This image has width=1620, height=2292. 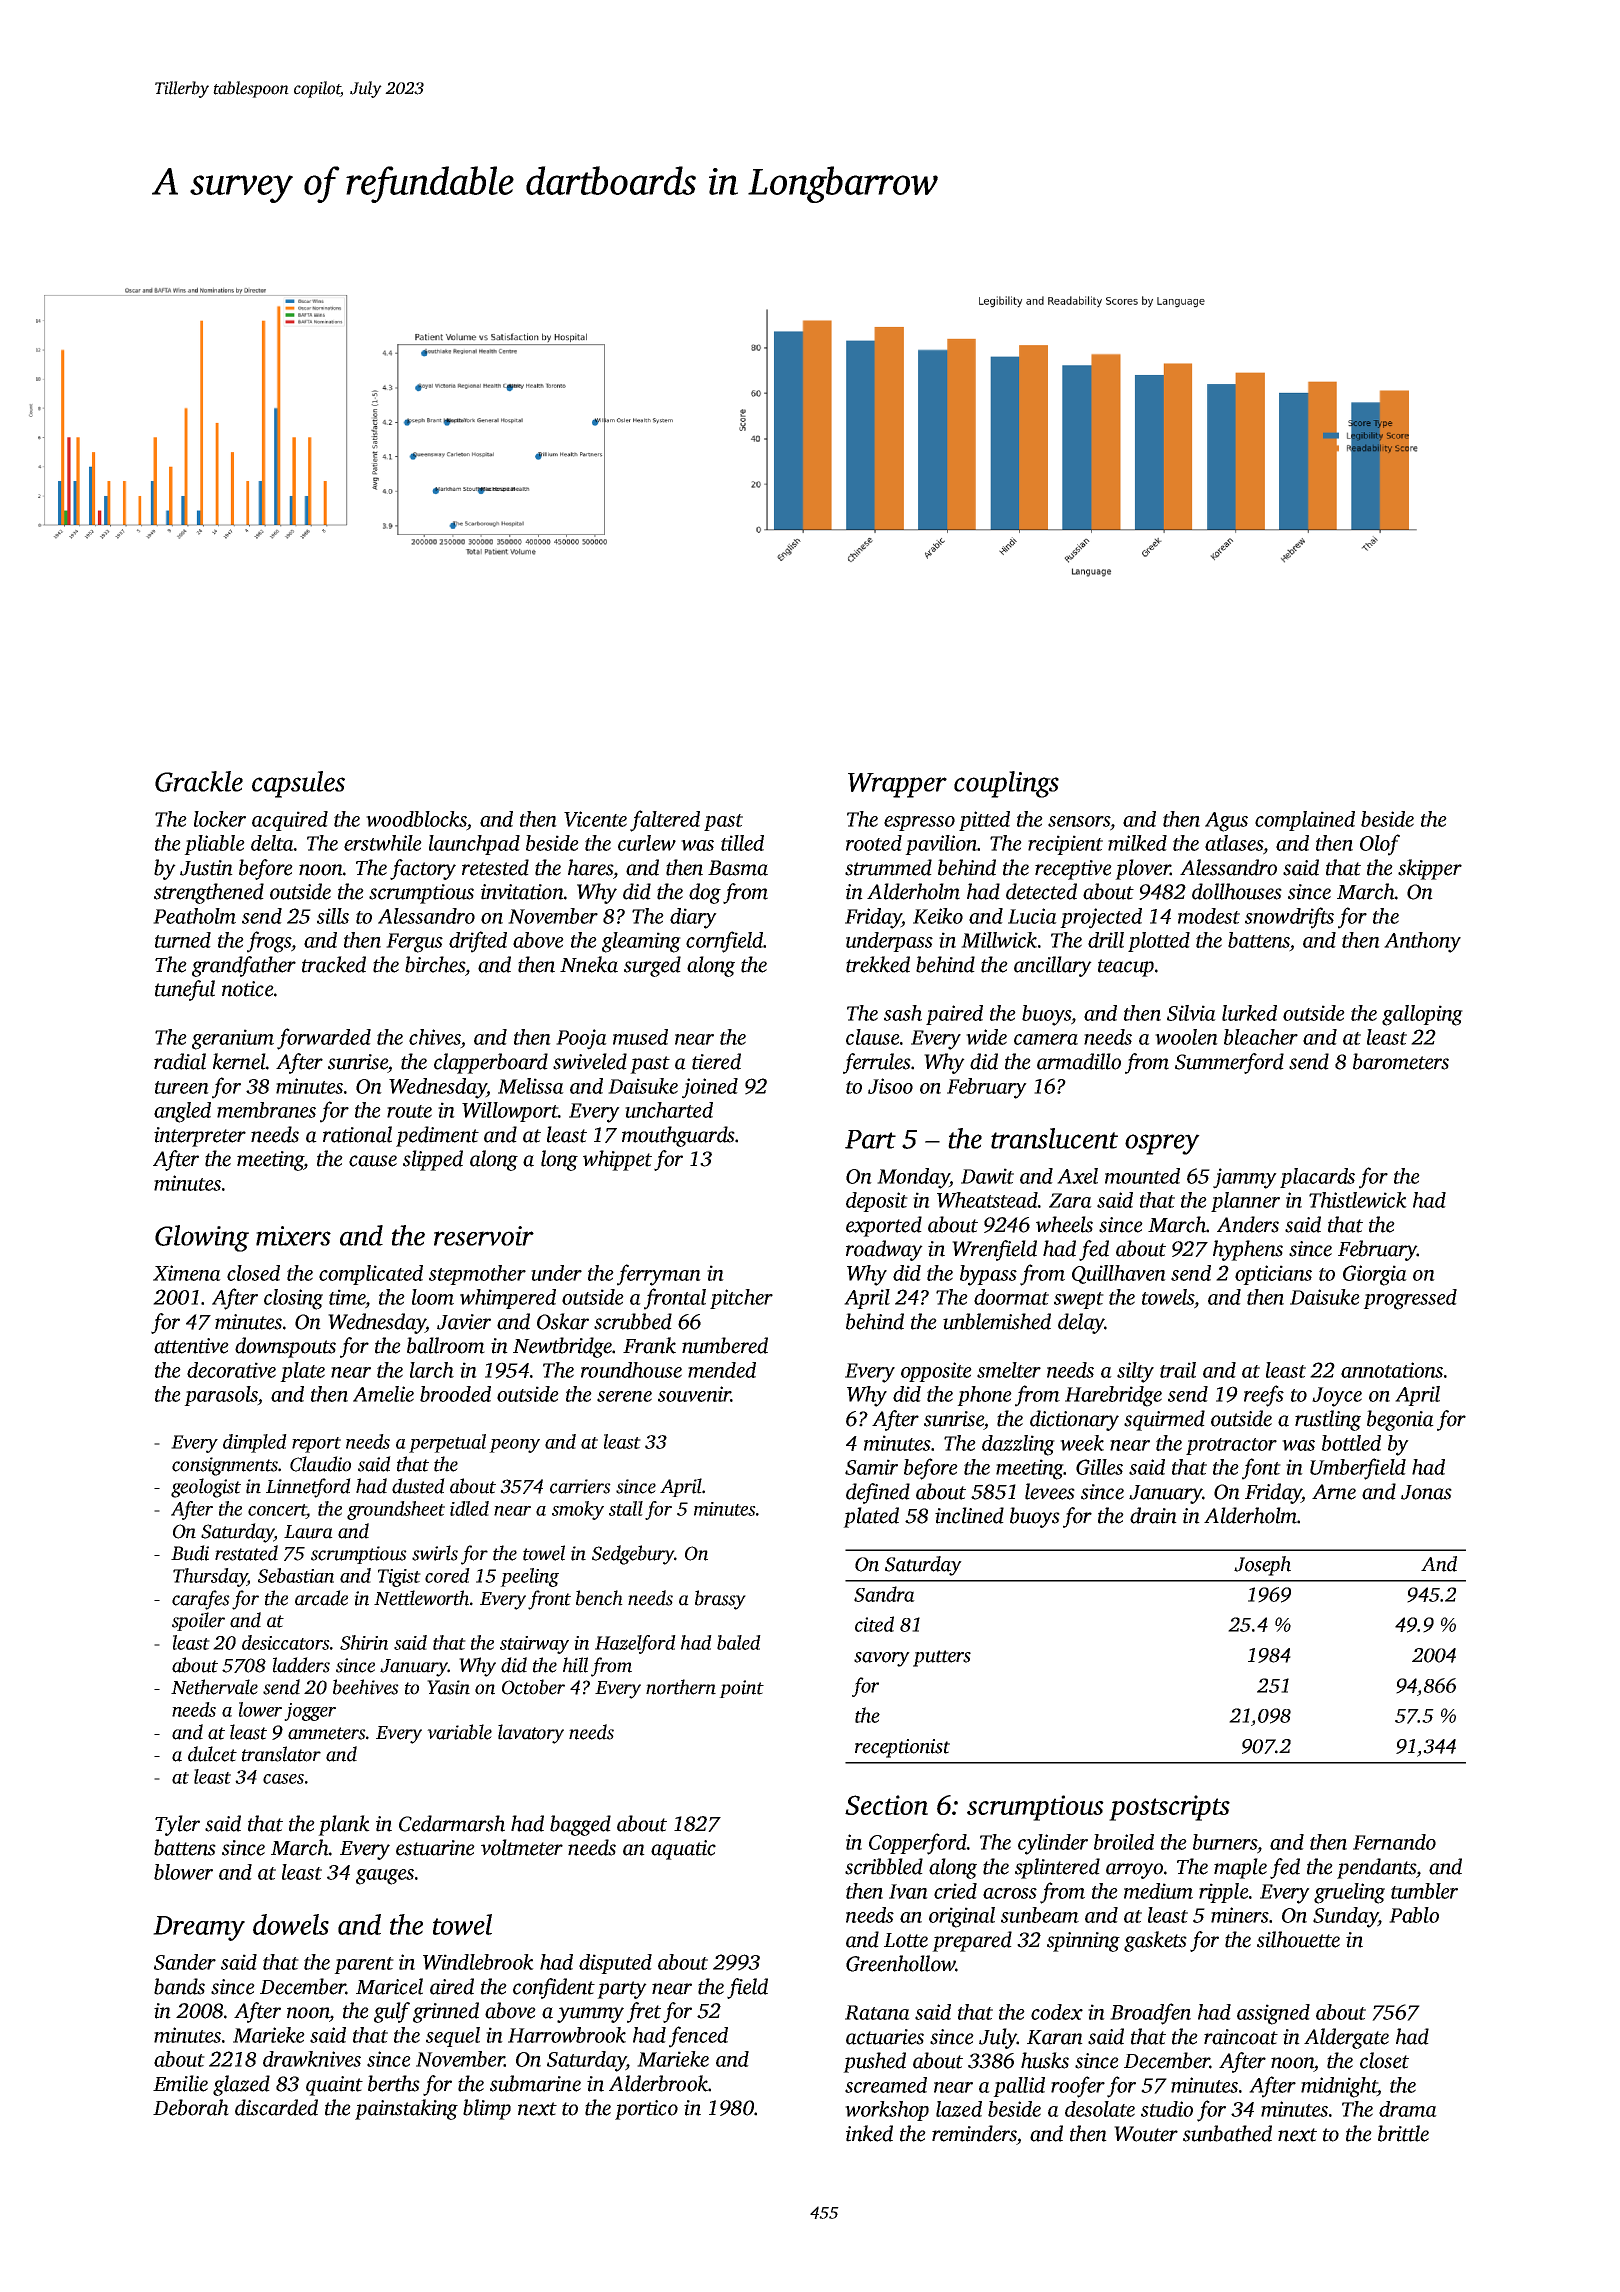 What do you see at coordinates (1143, 869) in the image?
I see `plover` at bounding box center [1143, 869].
